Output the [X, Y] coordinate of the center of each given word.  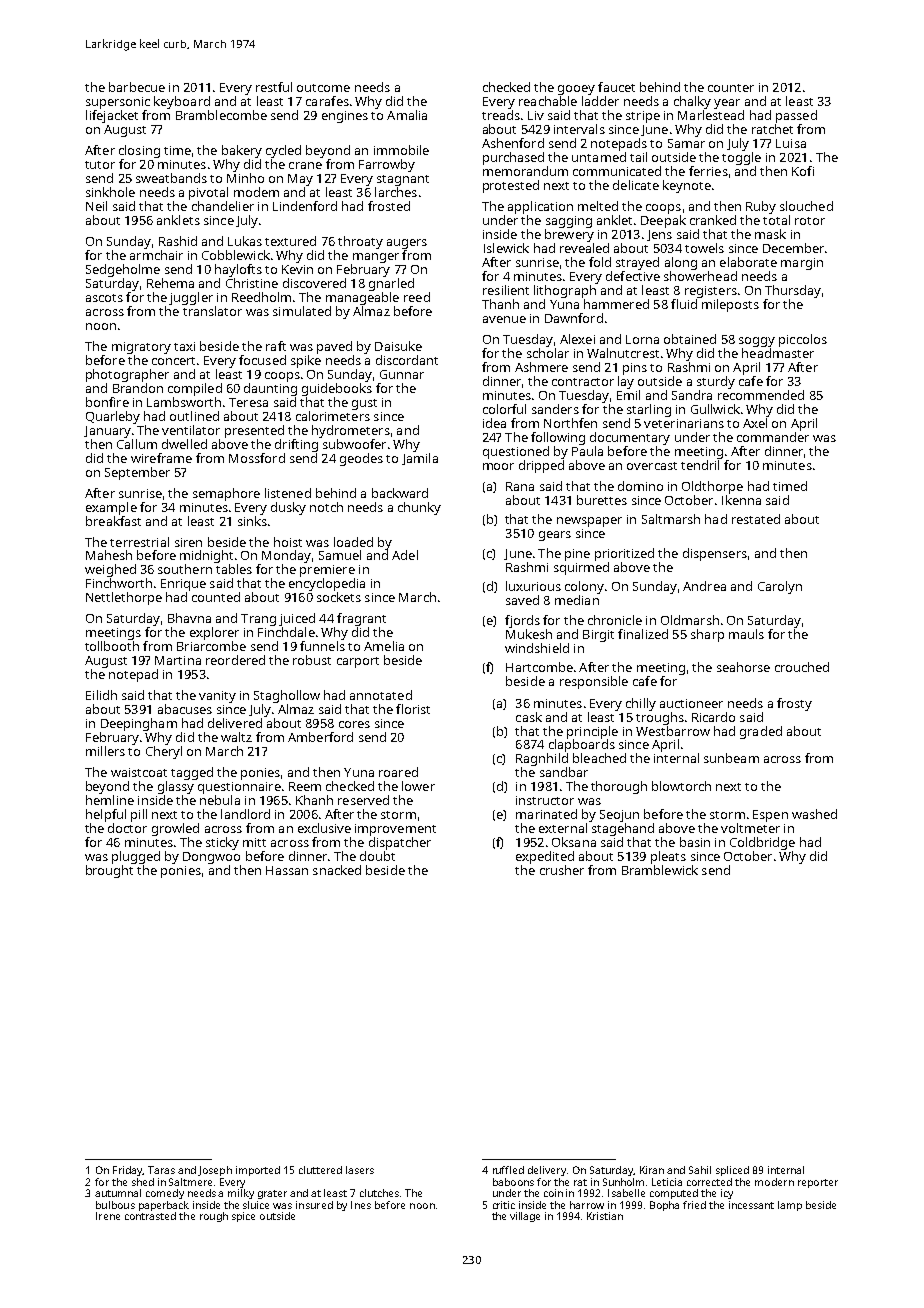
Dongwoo [211, 858]
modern [774, 1182]
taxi [184, 346]
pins [635, 369]
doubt [377, 856]
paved [334, 347]
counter [731, 88]
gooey [576, 90]
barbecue [137, 87]
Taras [161, 1170]
